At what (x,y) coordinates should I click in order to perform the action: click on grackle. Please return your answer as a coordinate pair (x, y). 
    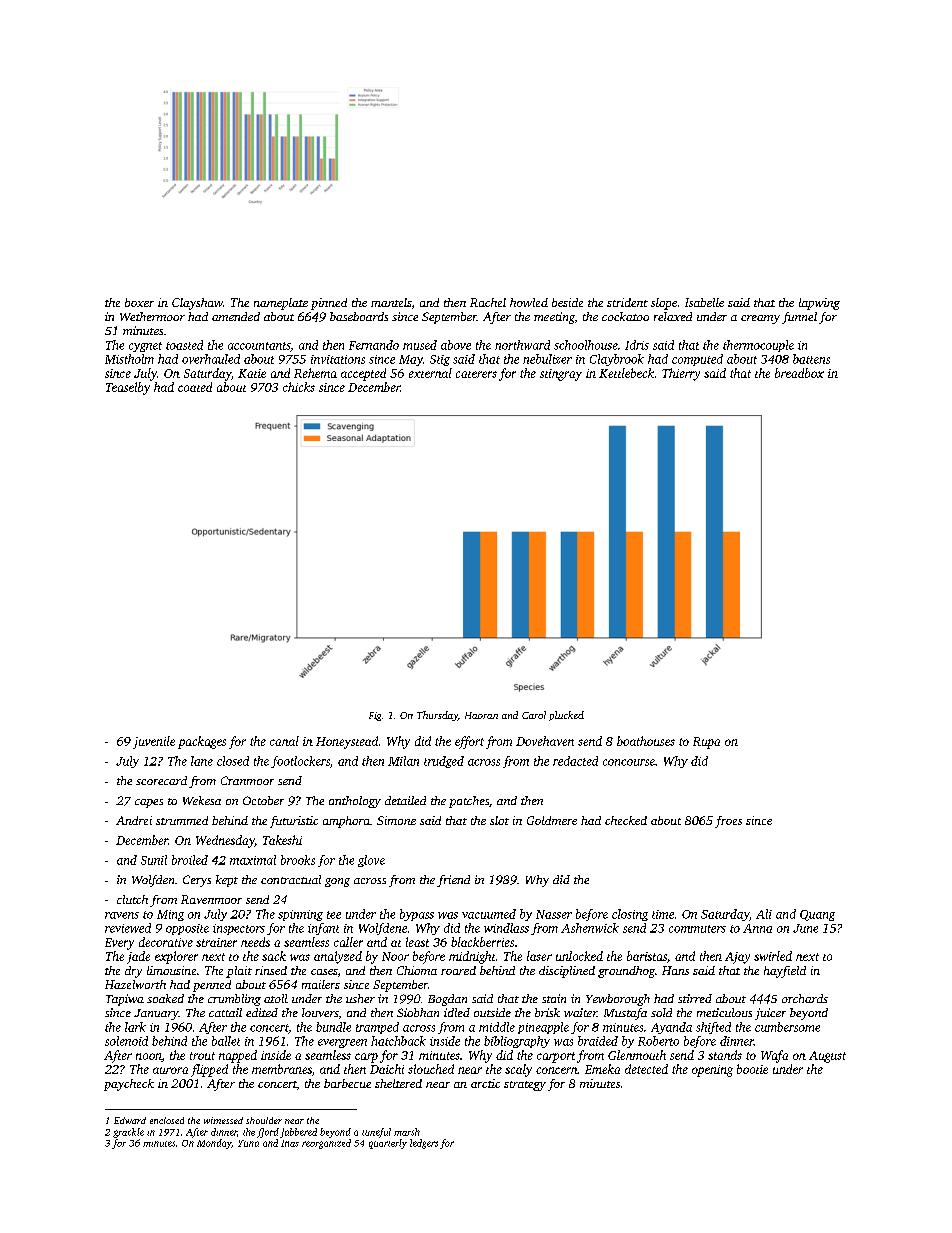
    Looking at the image, I should click on (128, 1133).
